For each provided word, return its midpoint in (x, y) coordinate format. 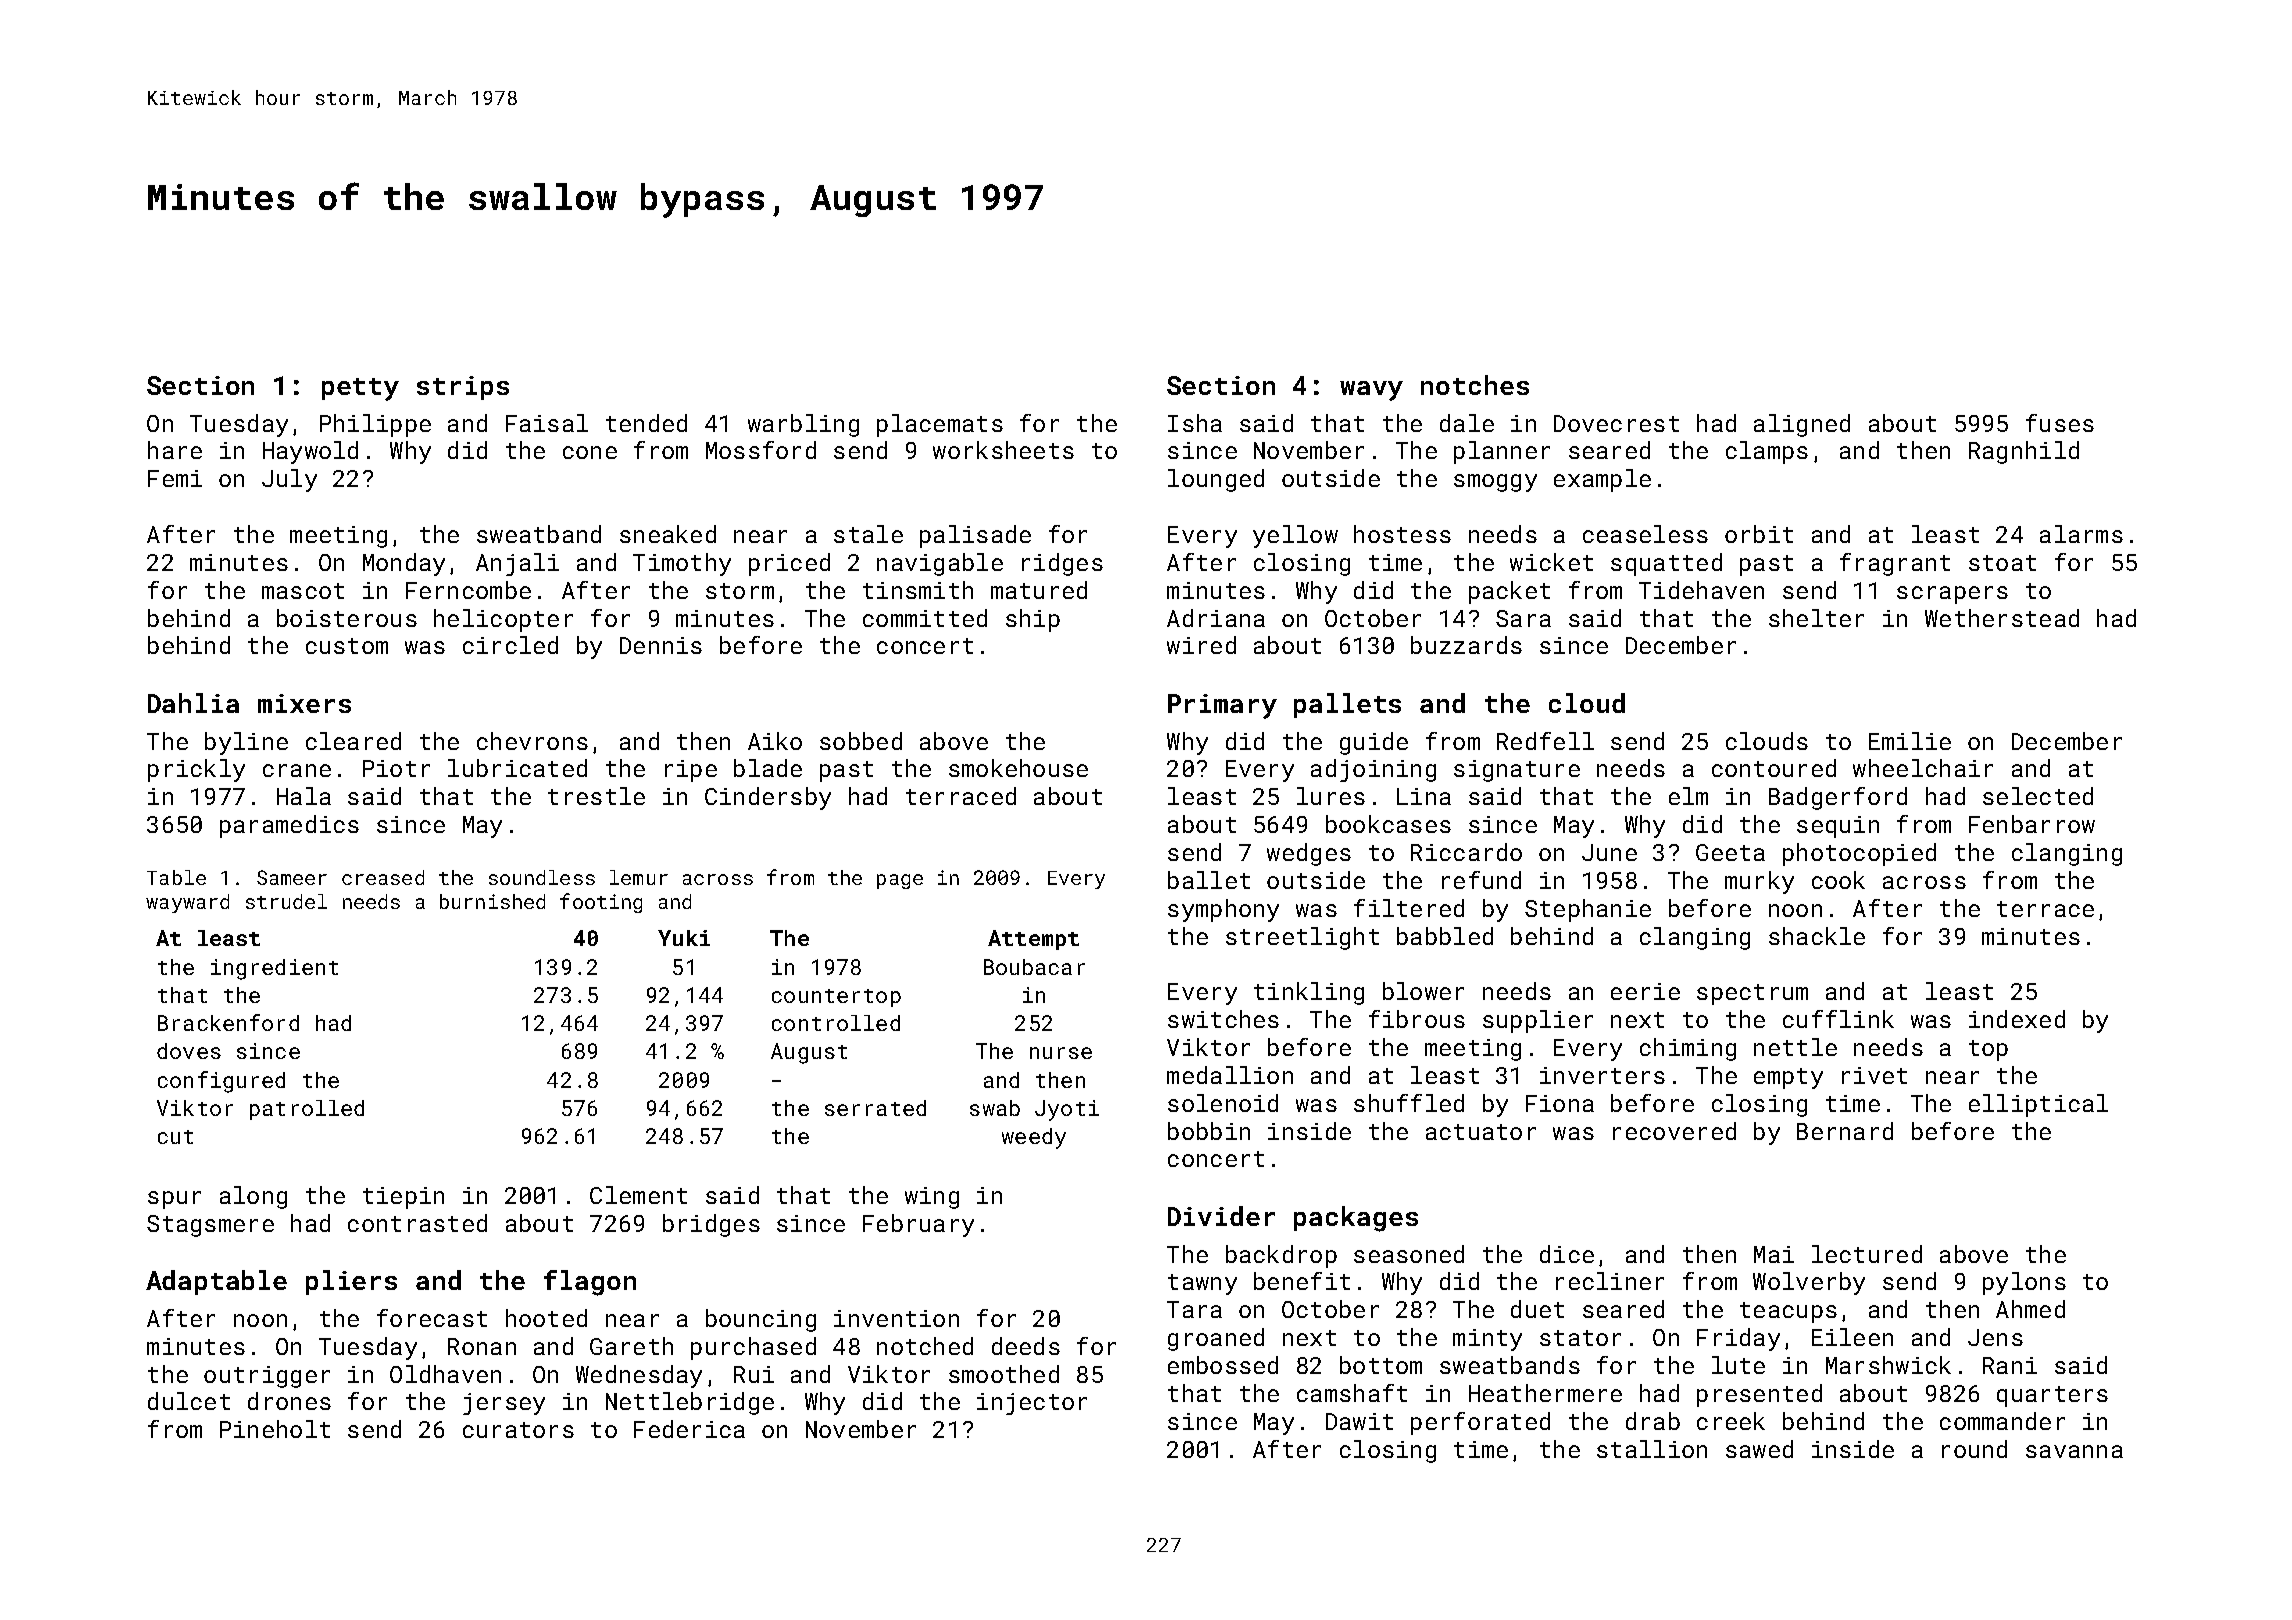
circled (510, 645)
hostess (1402, 534)
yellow (1295, 536)
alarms (2081, 534)
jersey (504, 1404)
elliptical (2038, 1105)
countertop (836, 998)
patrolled (307, 1110)
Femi (175, 478)
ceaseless (1645, 534)
